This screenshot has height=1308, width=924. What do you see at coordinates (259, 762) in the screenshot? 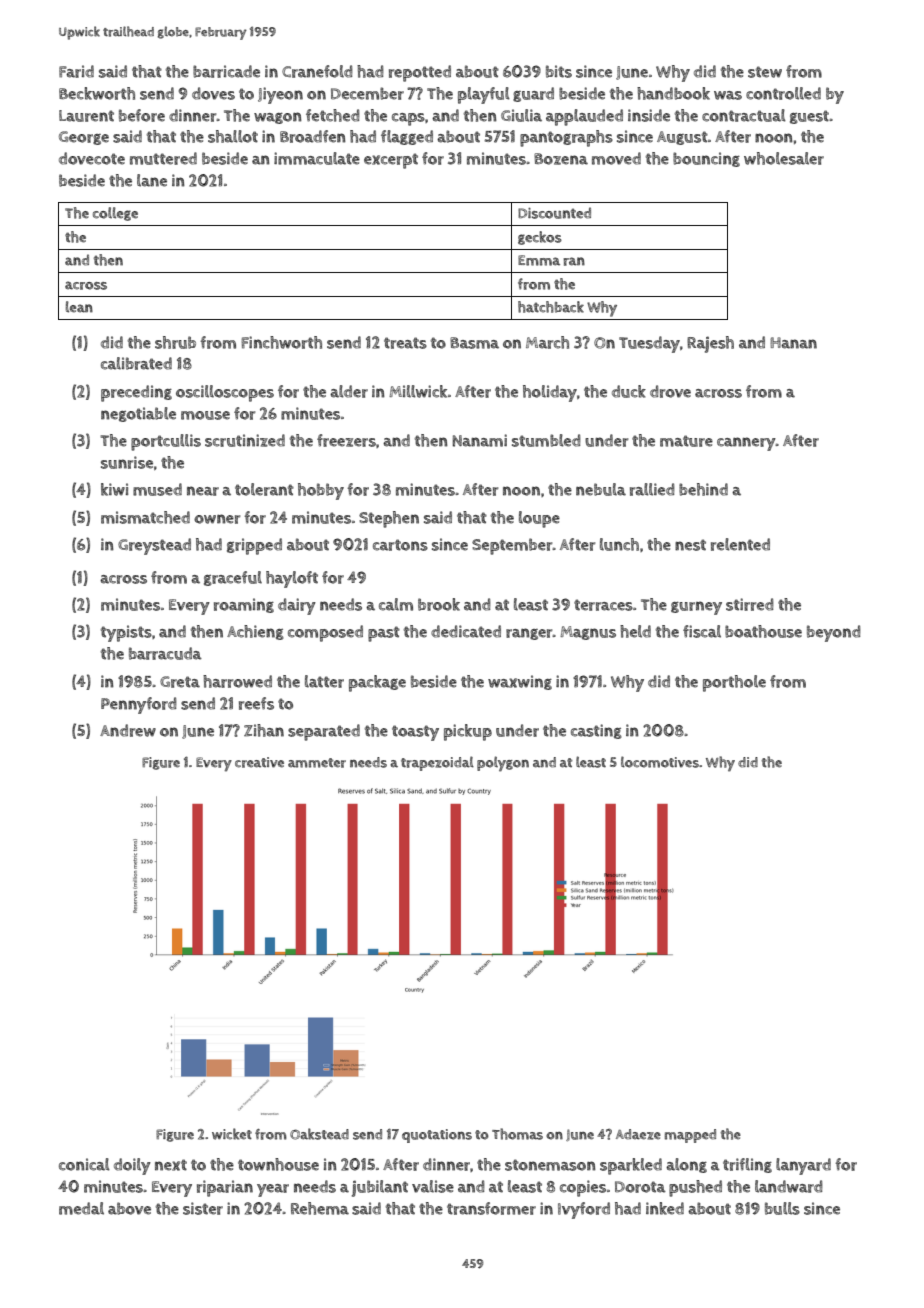
I see `creative` at bounding box center [259, 762].
